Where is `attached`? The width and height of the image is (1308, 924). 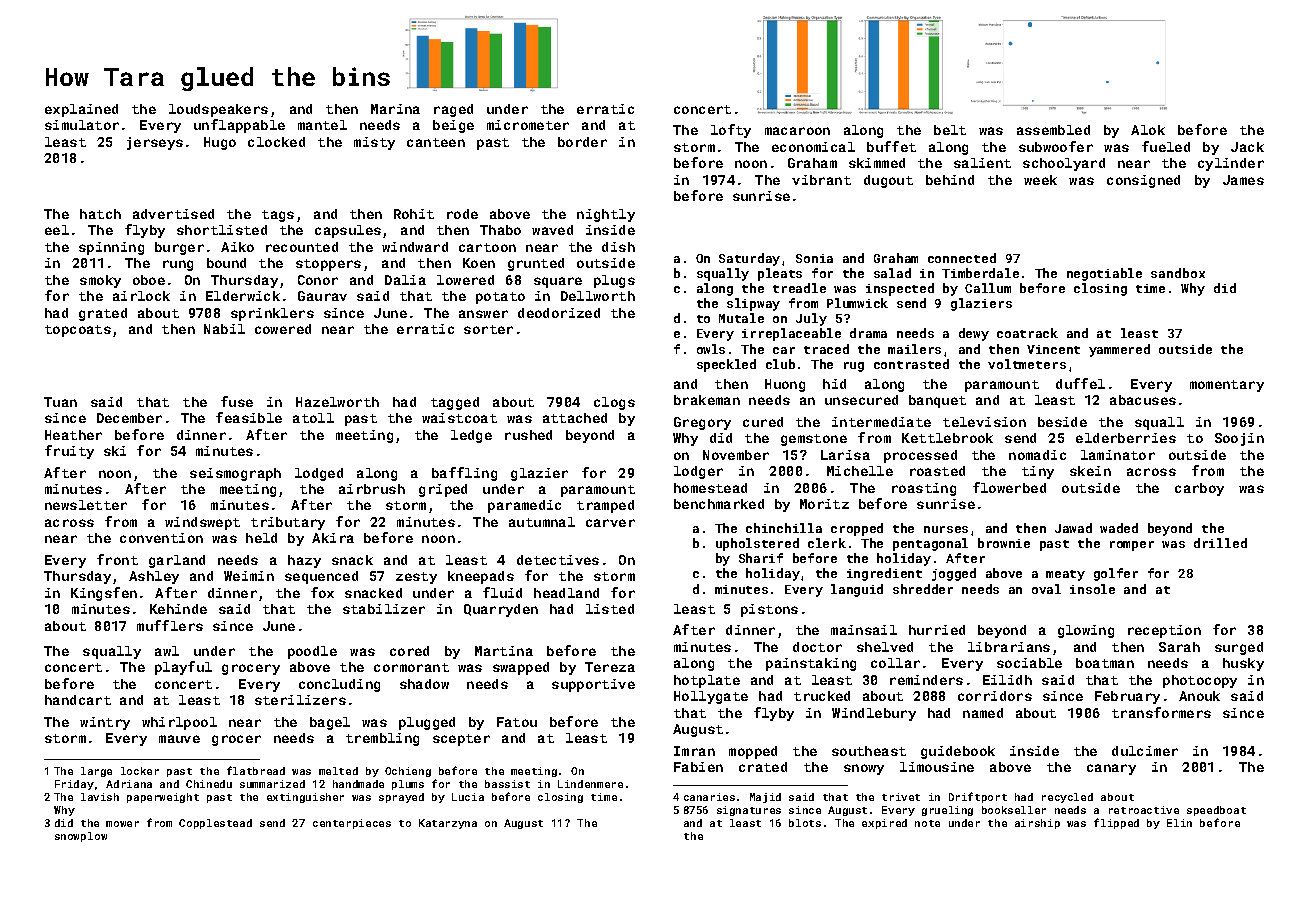 attached is located at coordinates (575, 418).
